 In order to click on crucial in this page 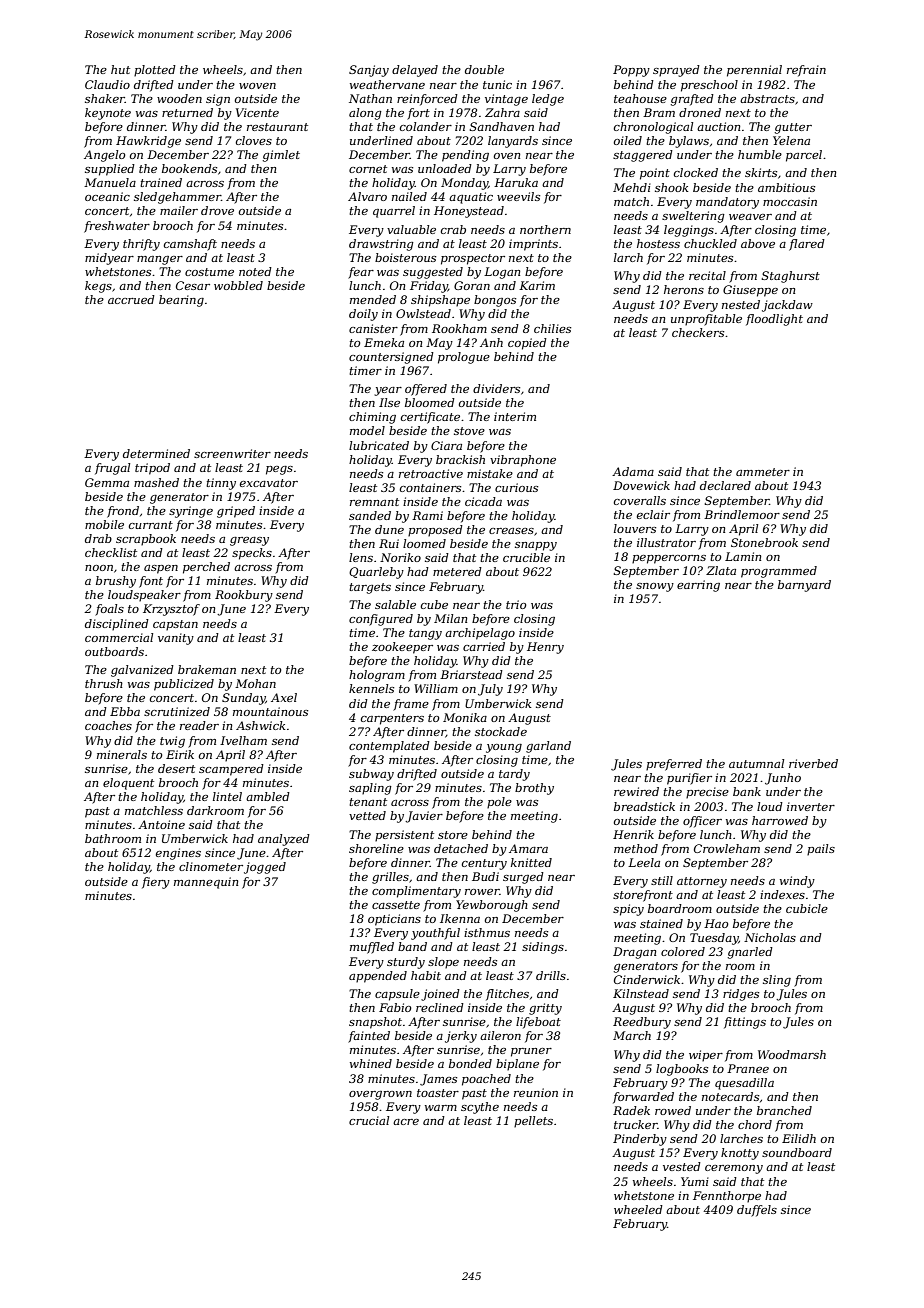, I will do `click(369, 1120)`.
